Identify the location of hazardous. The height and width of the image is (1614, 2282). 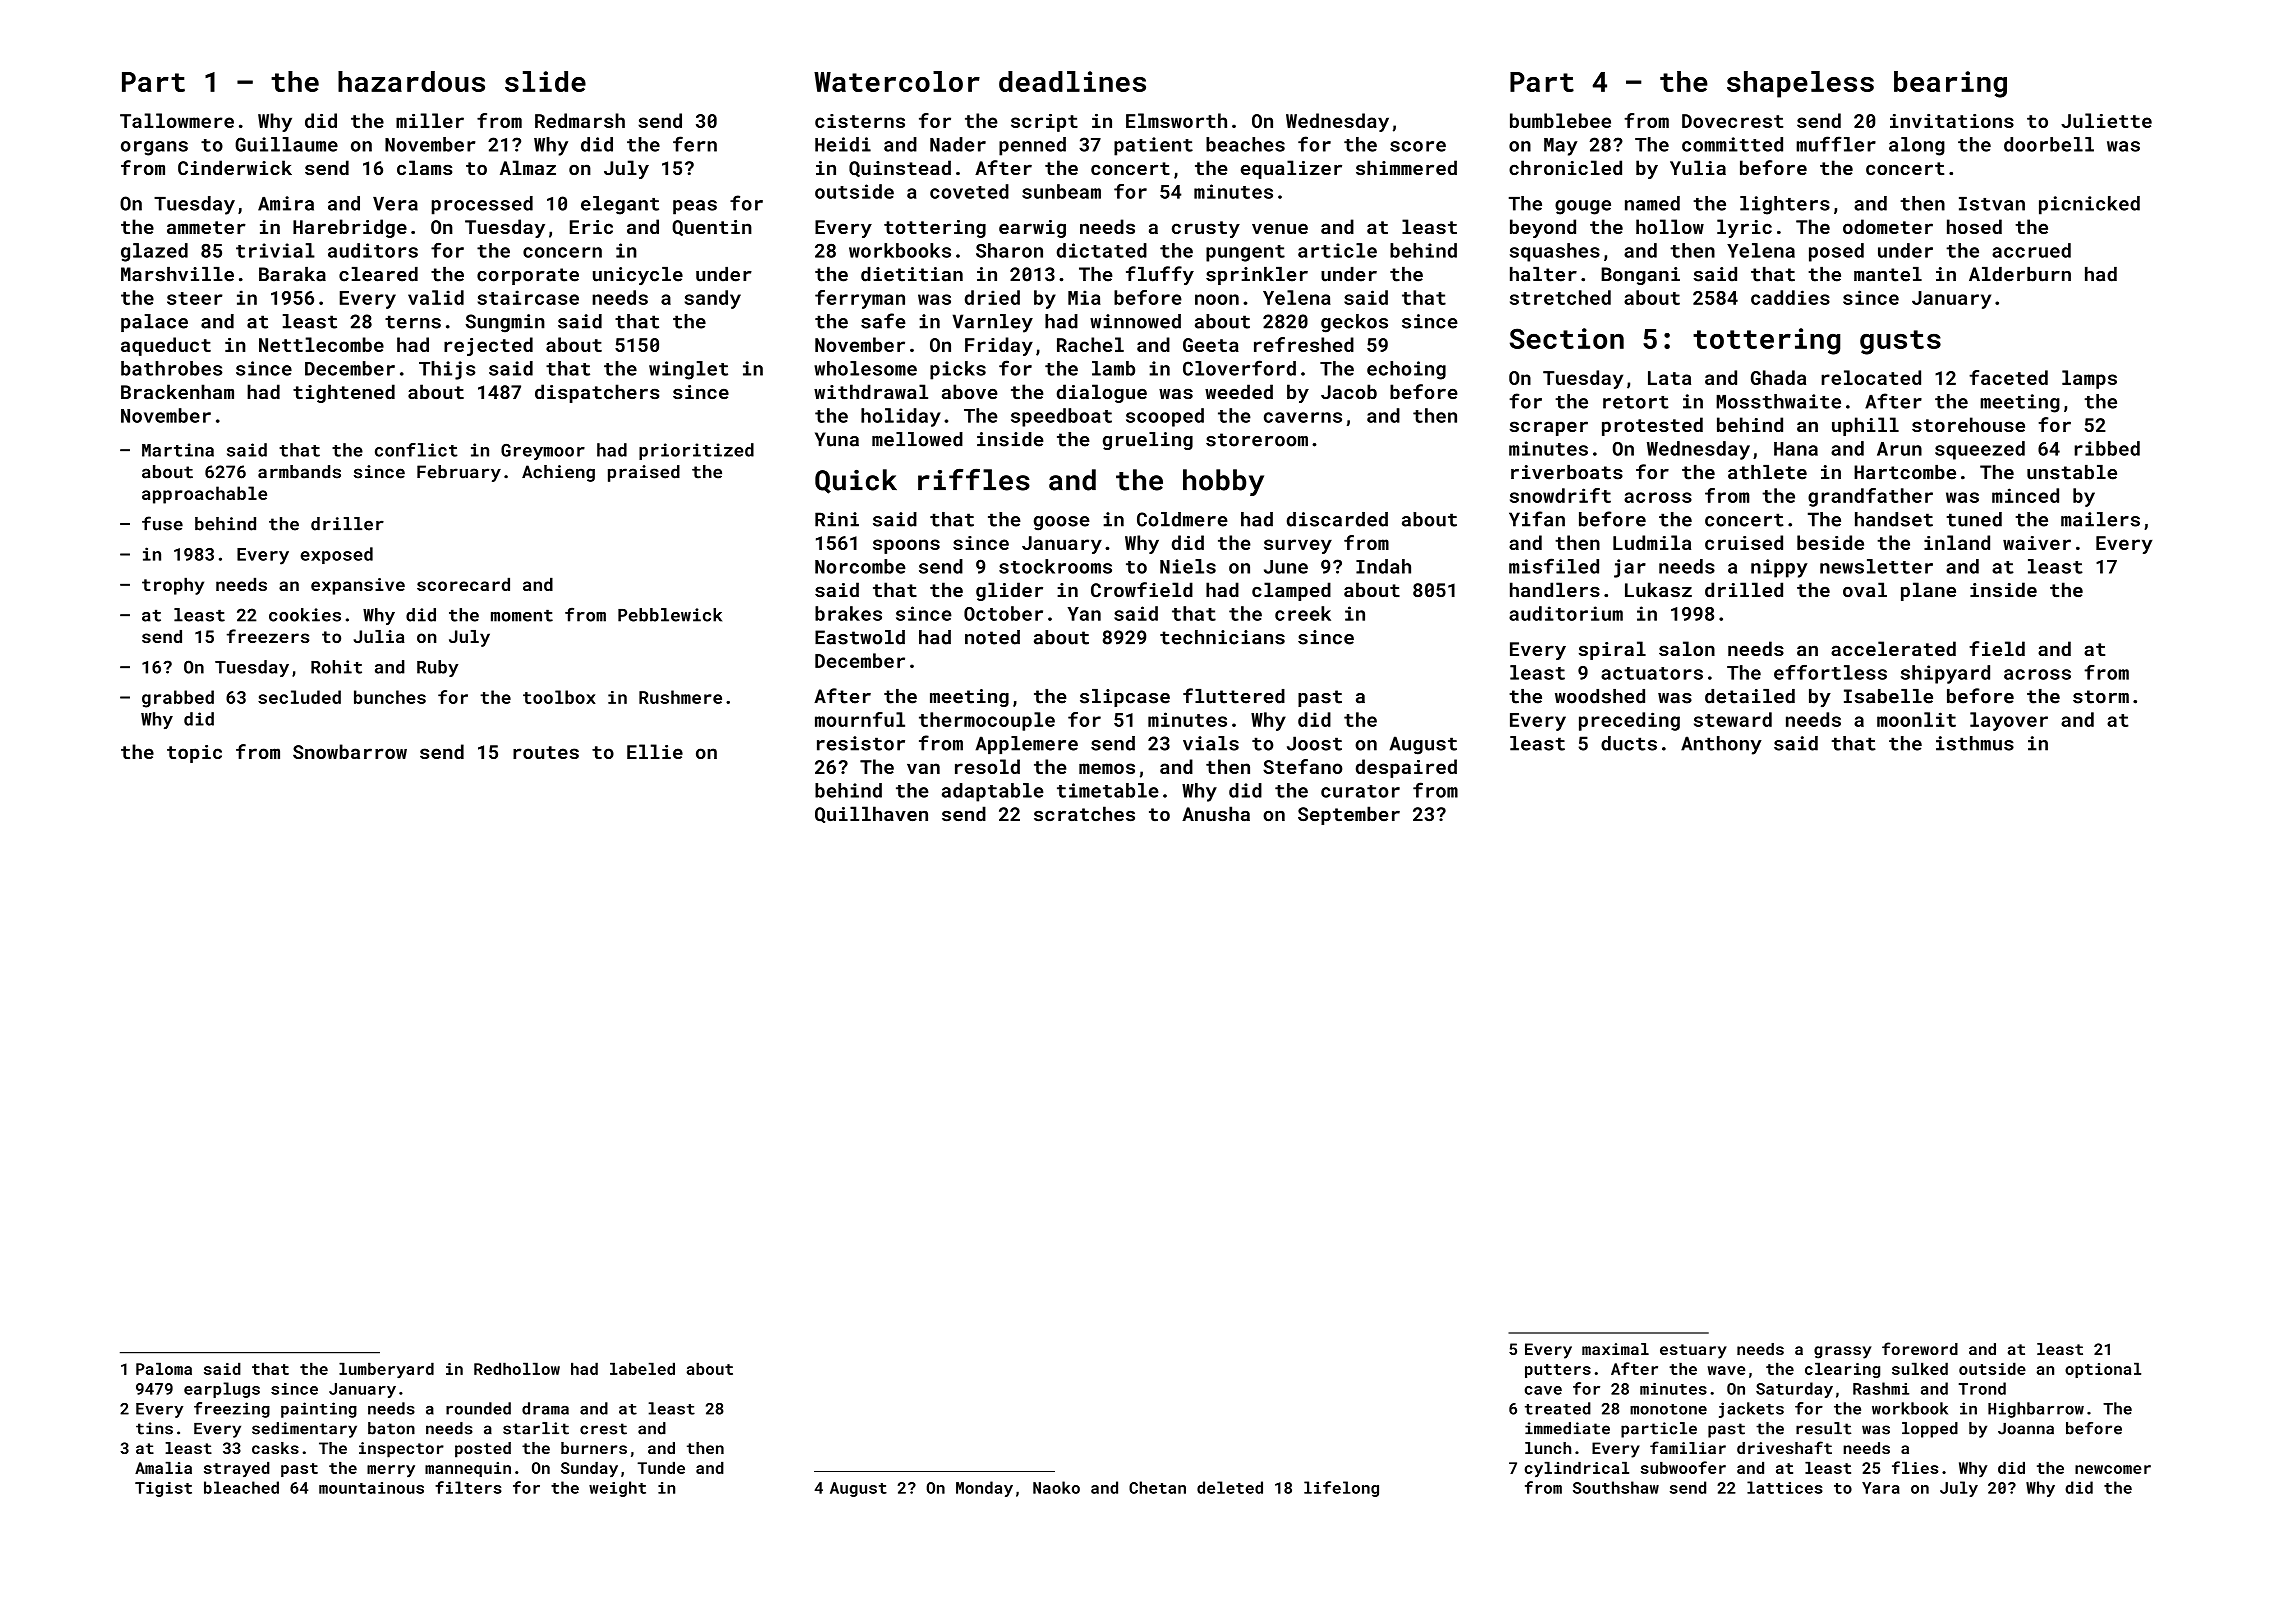
(411, 81).
